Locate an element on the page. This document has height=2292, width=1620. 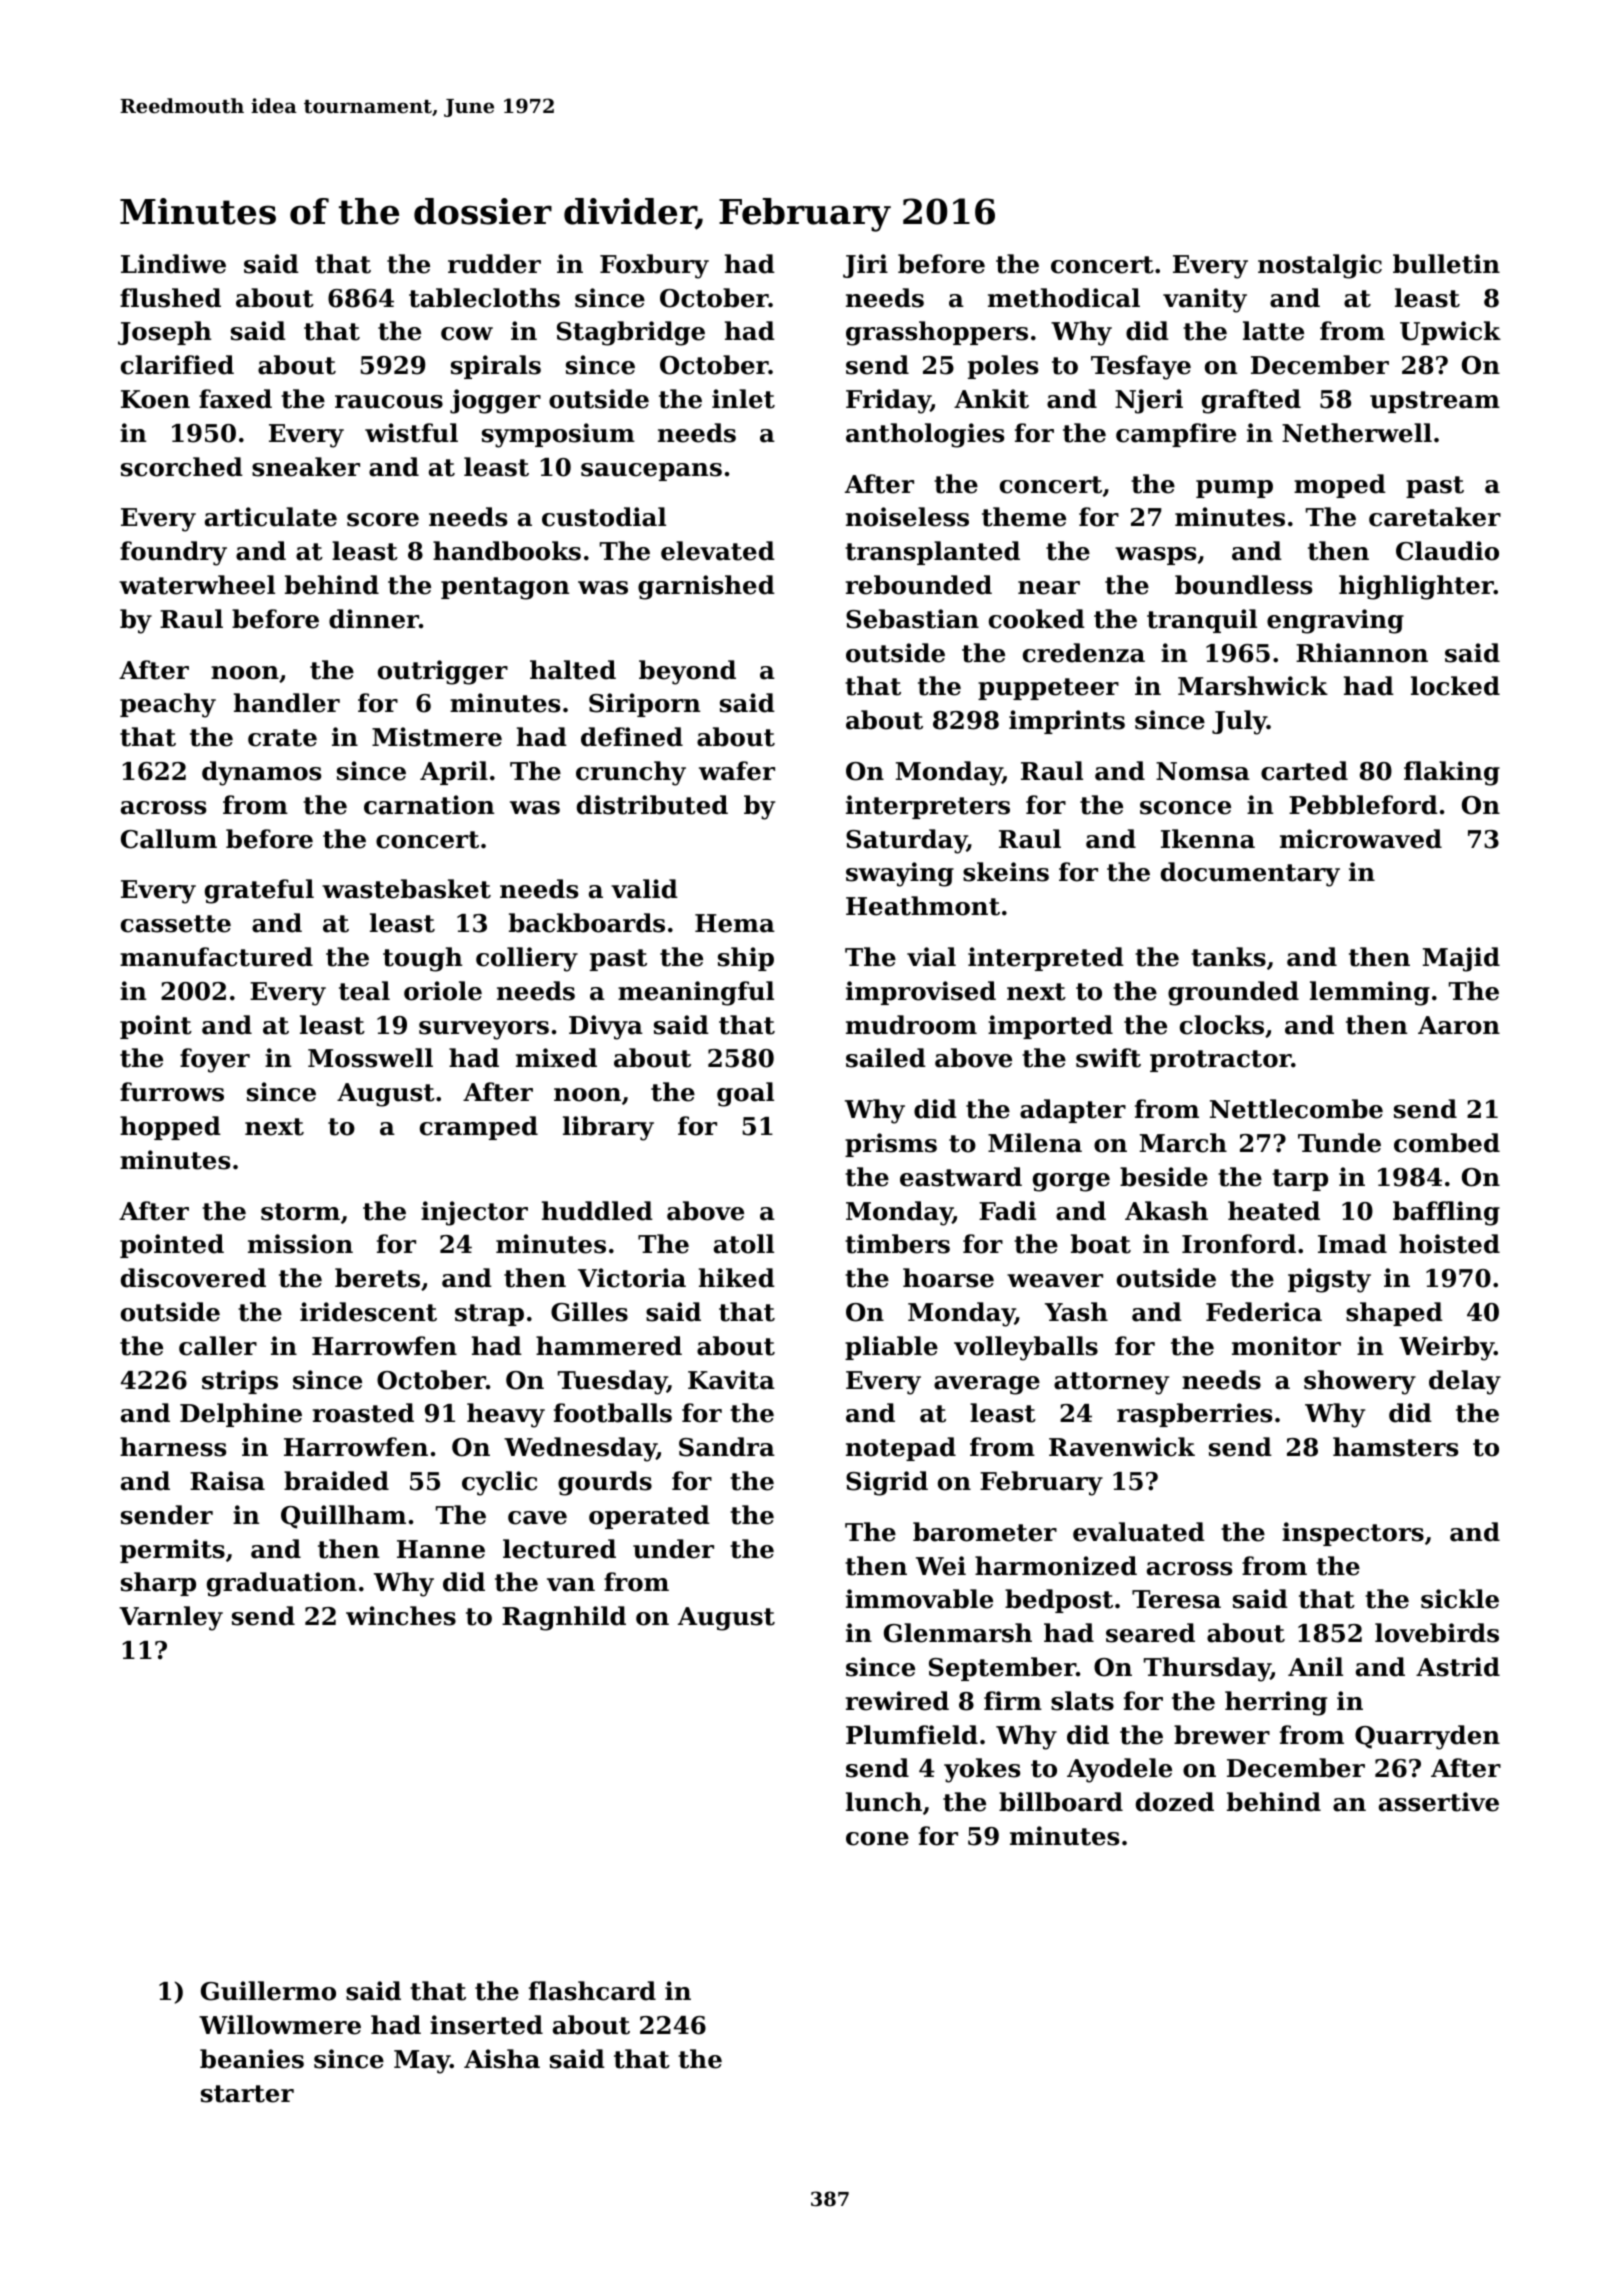
berets is located at coordinates (377, 1278).
